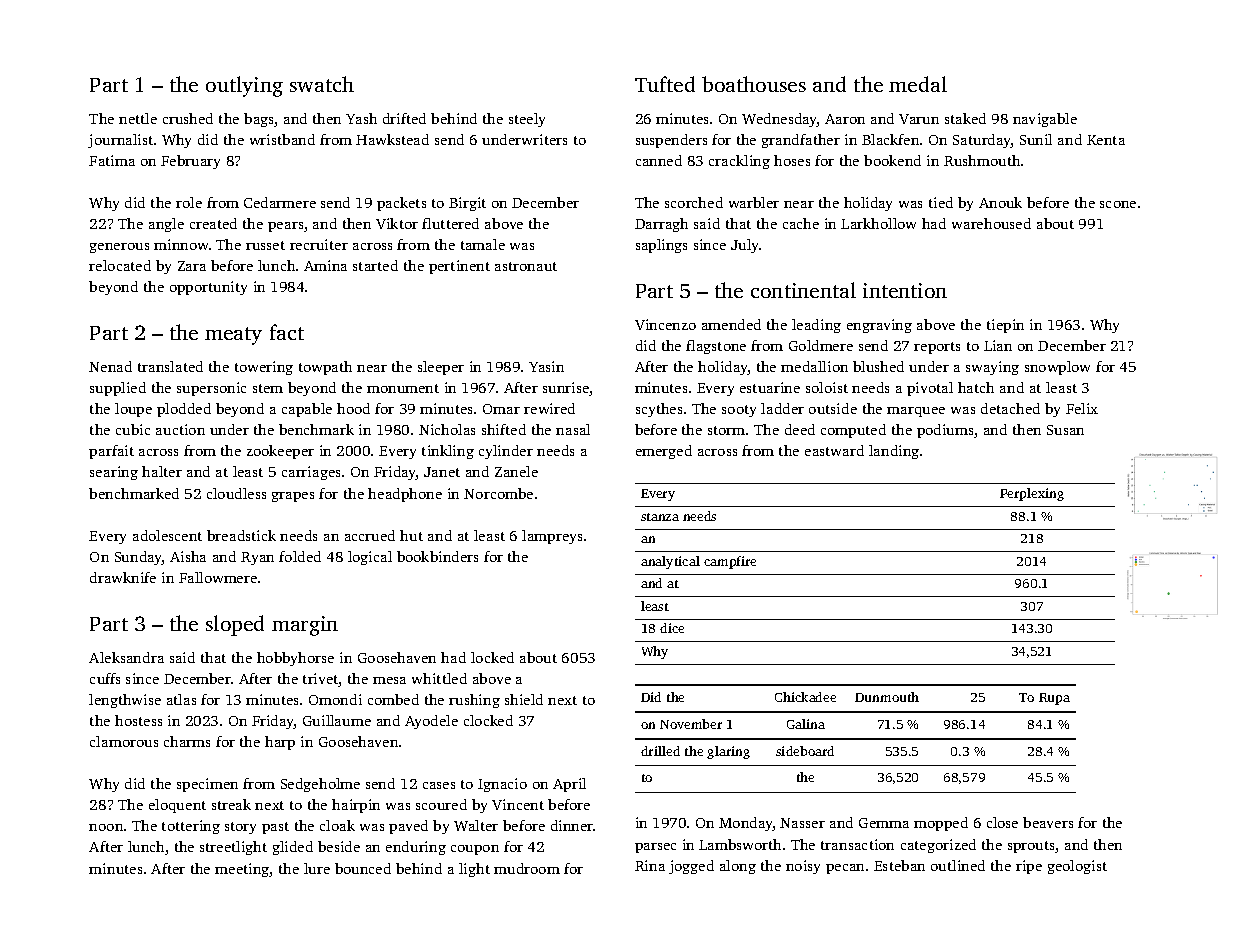  What do you see at coordinates (671, 141) in the screenshot?
I see `suspenders` at bounding box center [671, 141].
